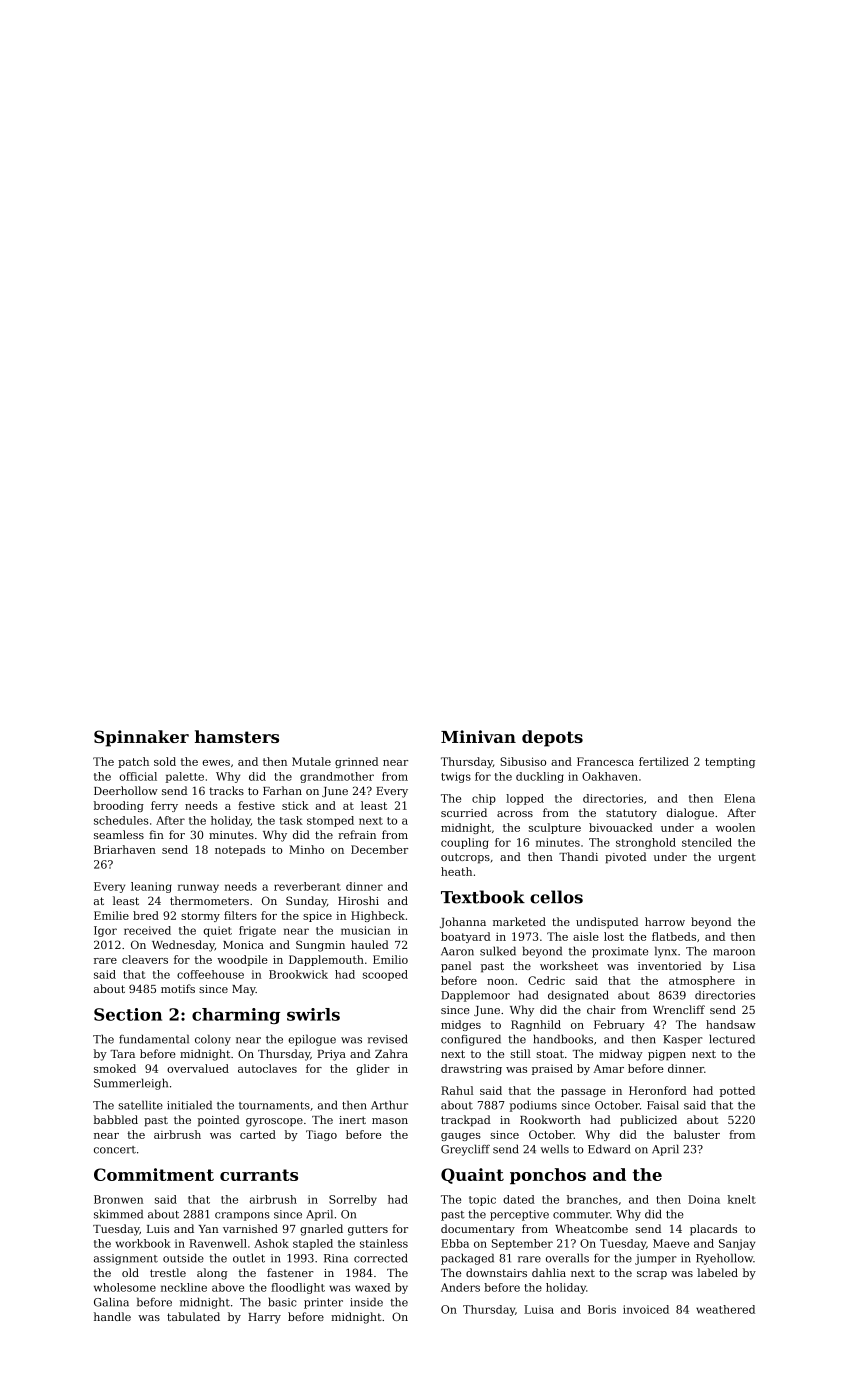 This document has height=1400, width=849. Describe the element at coordinates (478, 736) in the document. I see `Minivan` at that location.
